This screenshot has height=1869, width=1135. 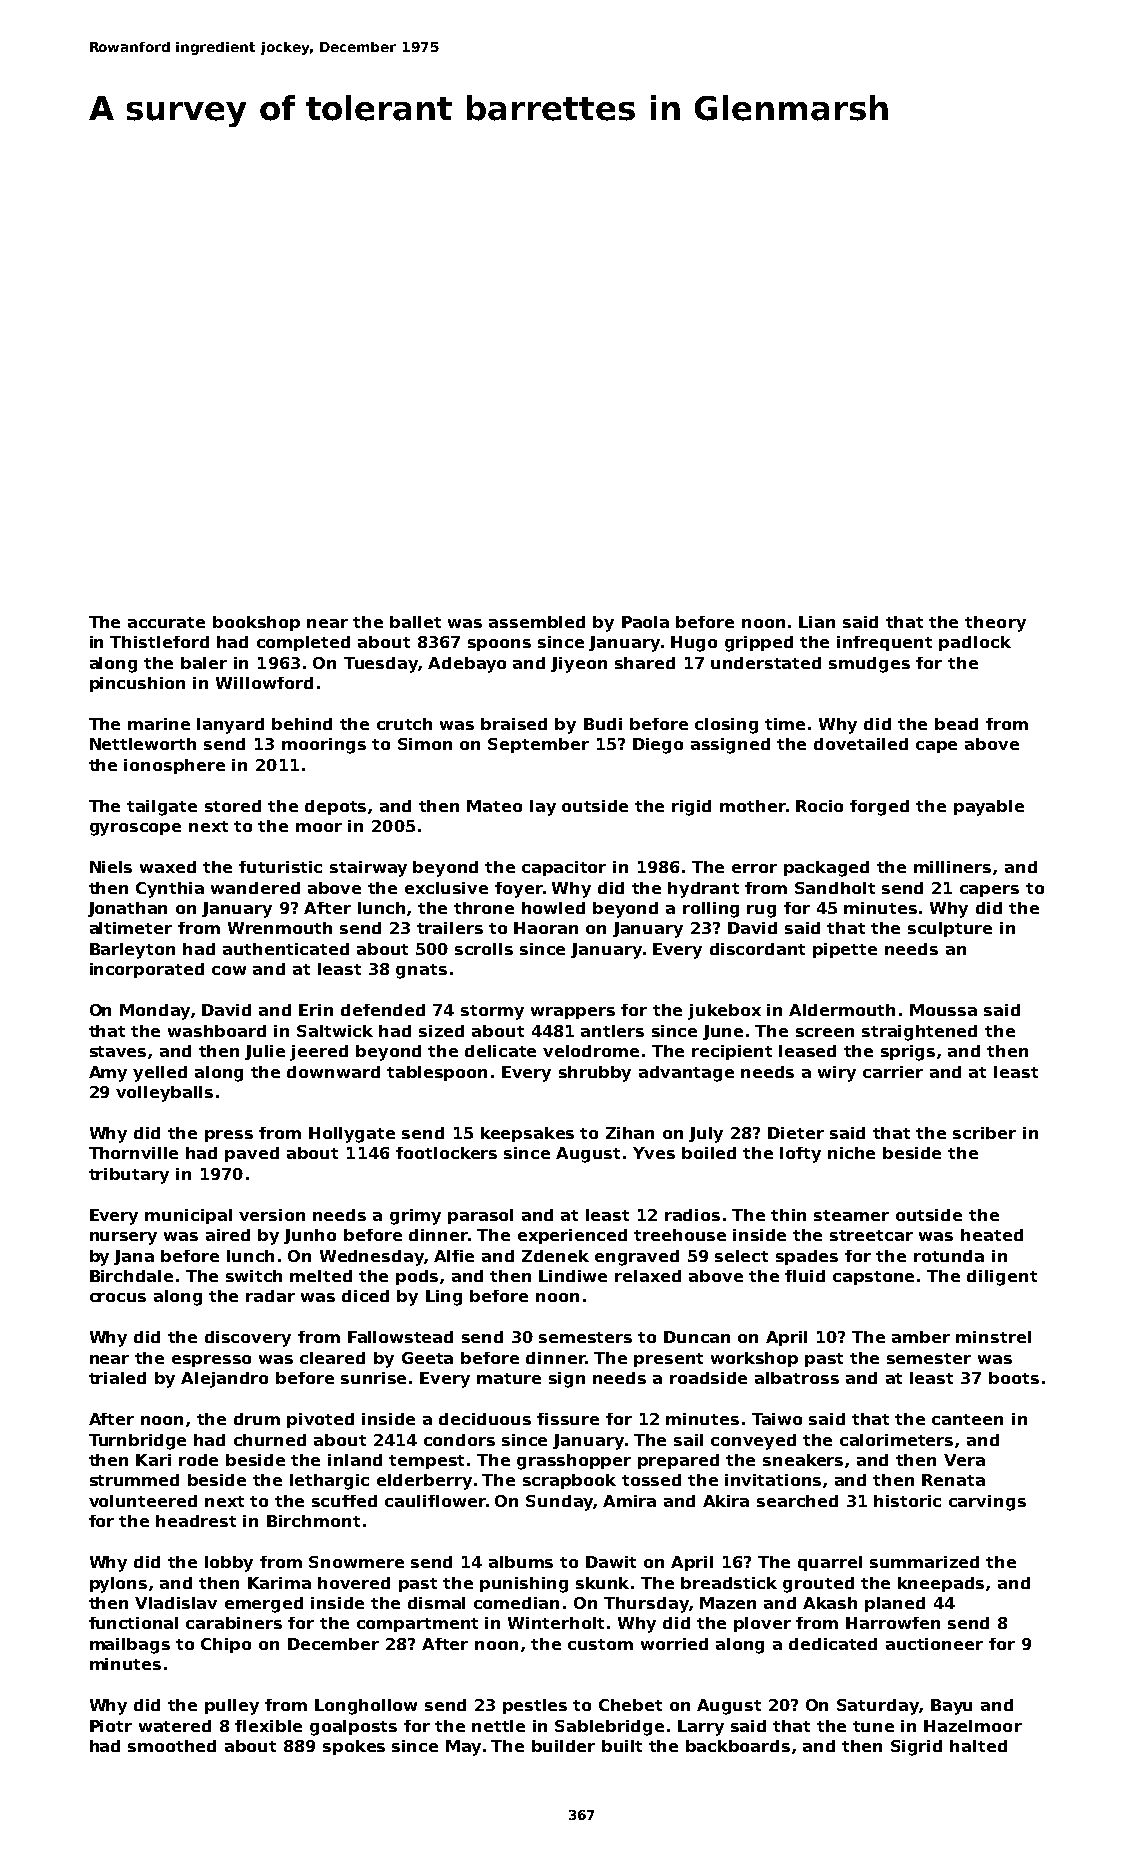 I want to click on Chipo, so click(x=226, y=1645).
